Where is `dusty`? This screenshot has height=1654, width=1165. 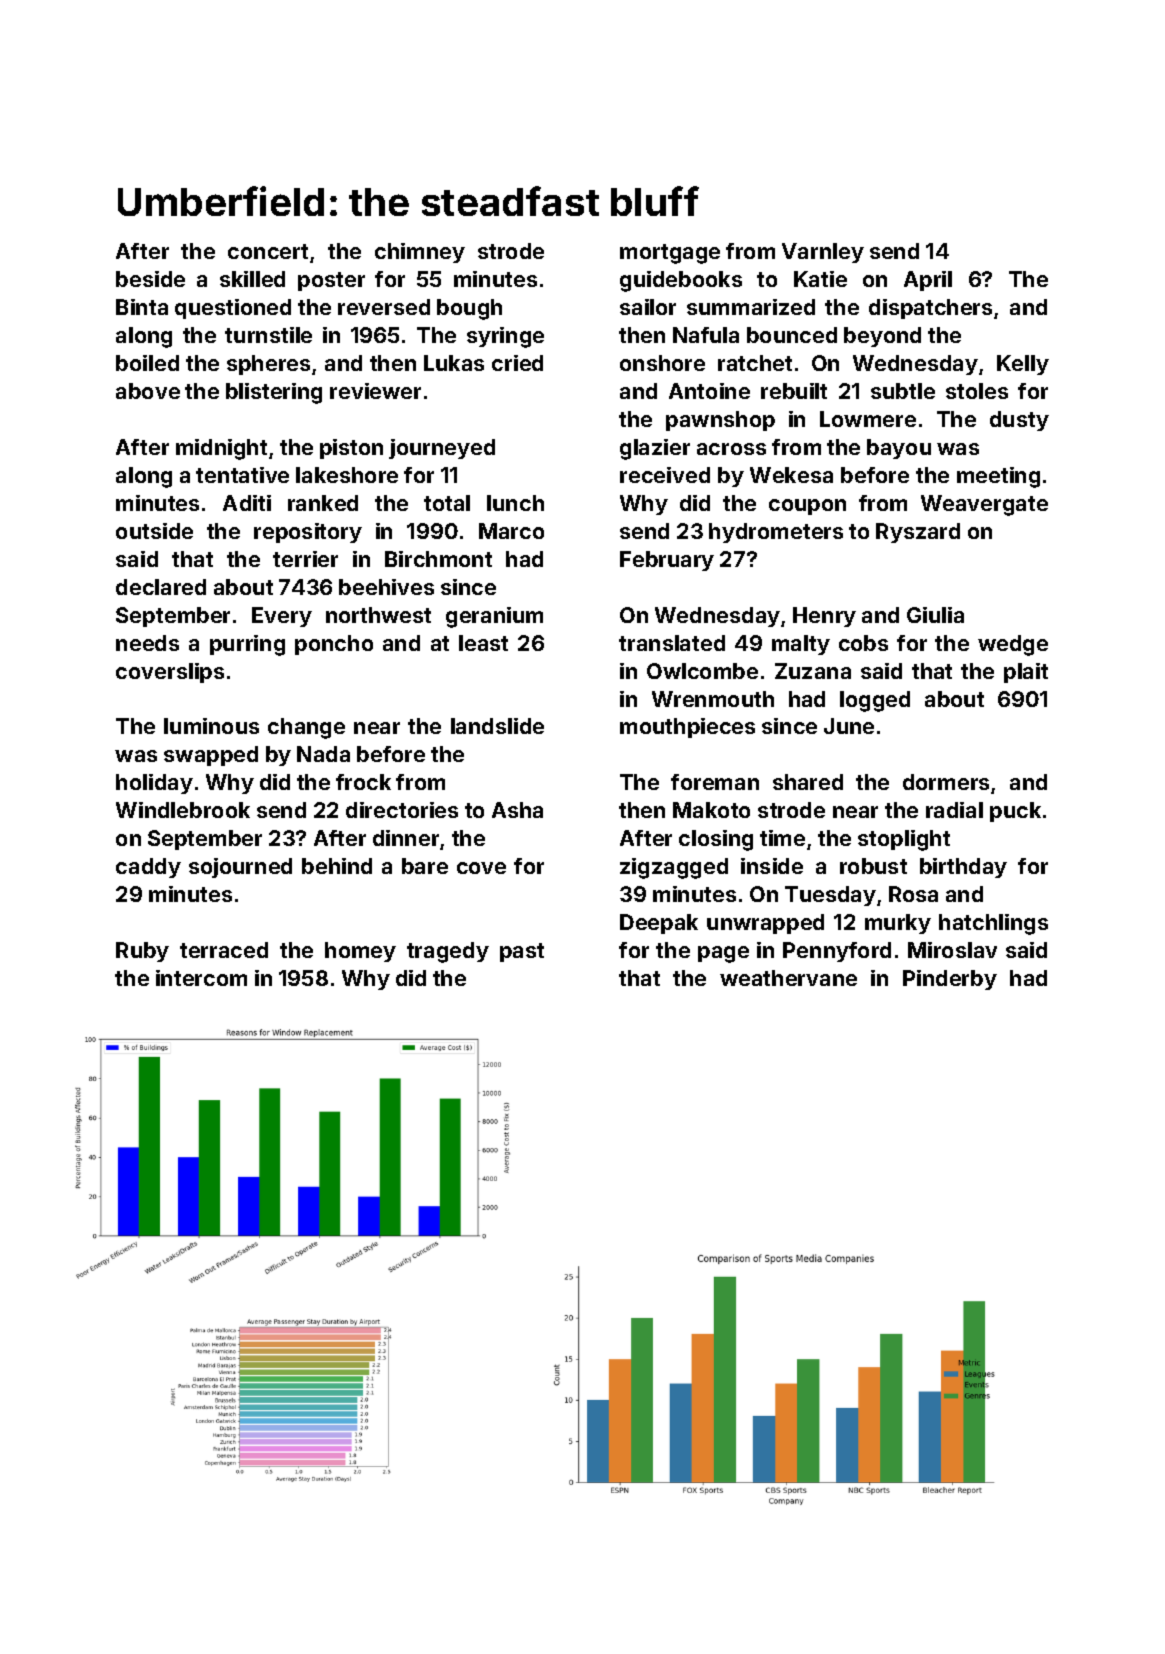
dusty is located at coordinates (1019, 421).
